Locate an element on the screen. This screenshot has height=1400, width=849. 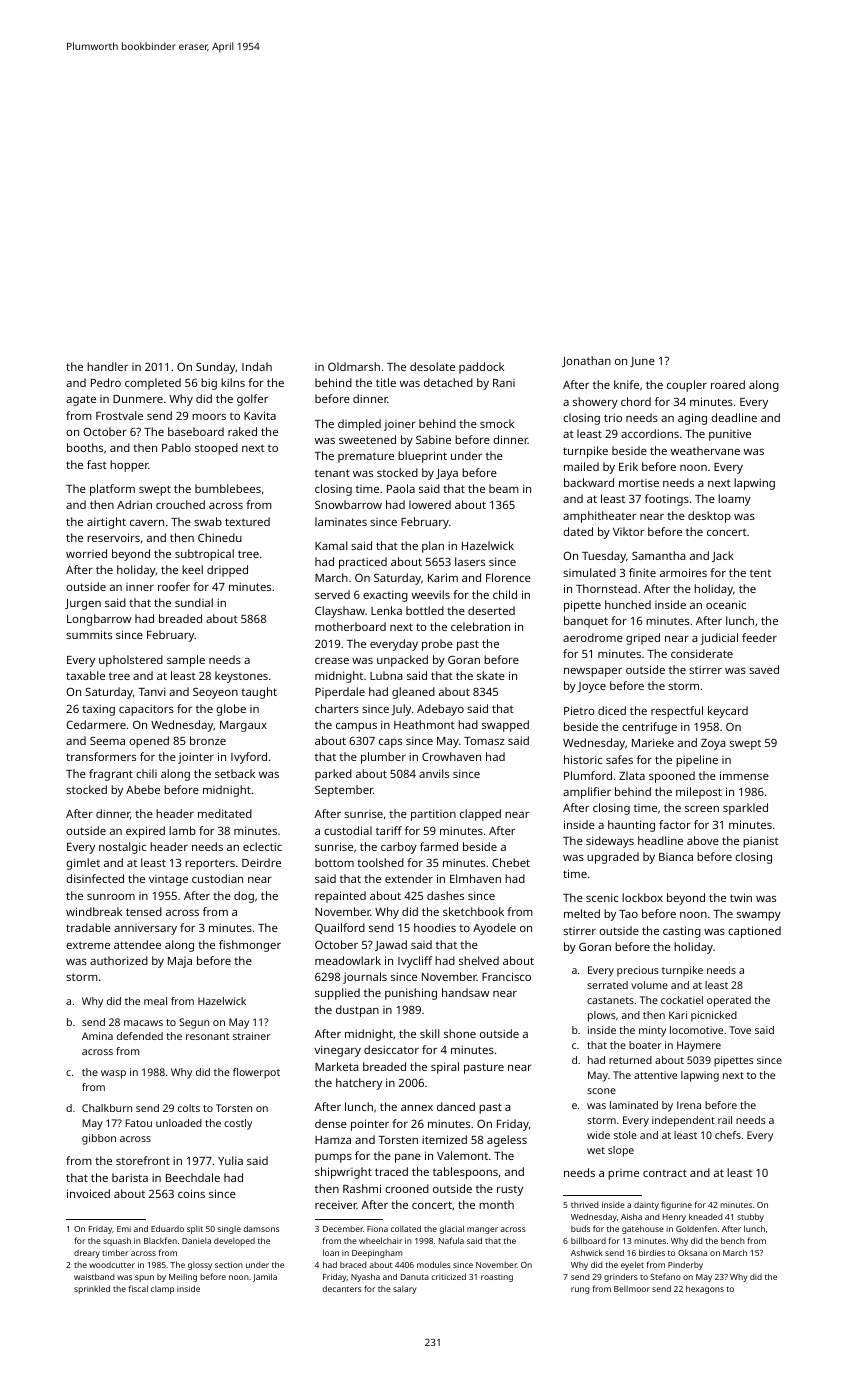
Maja is located at coordinates (180, 962).
